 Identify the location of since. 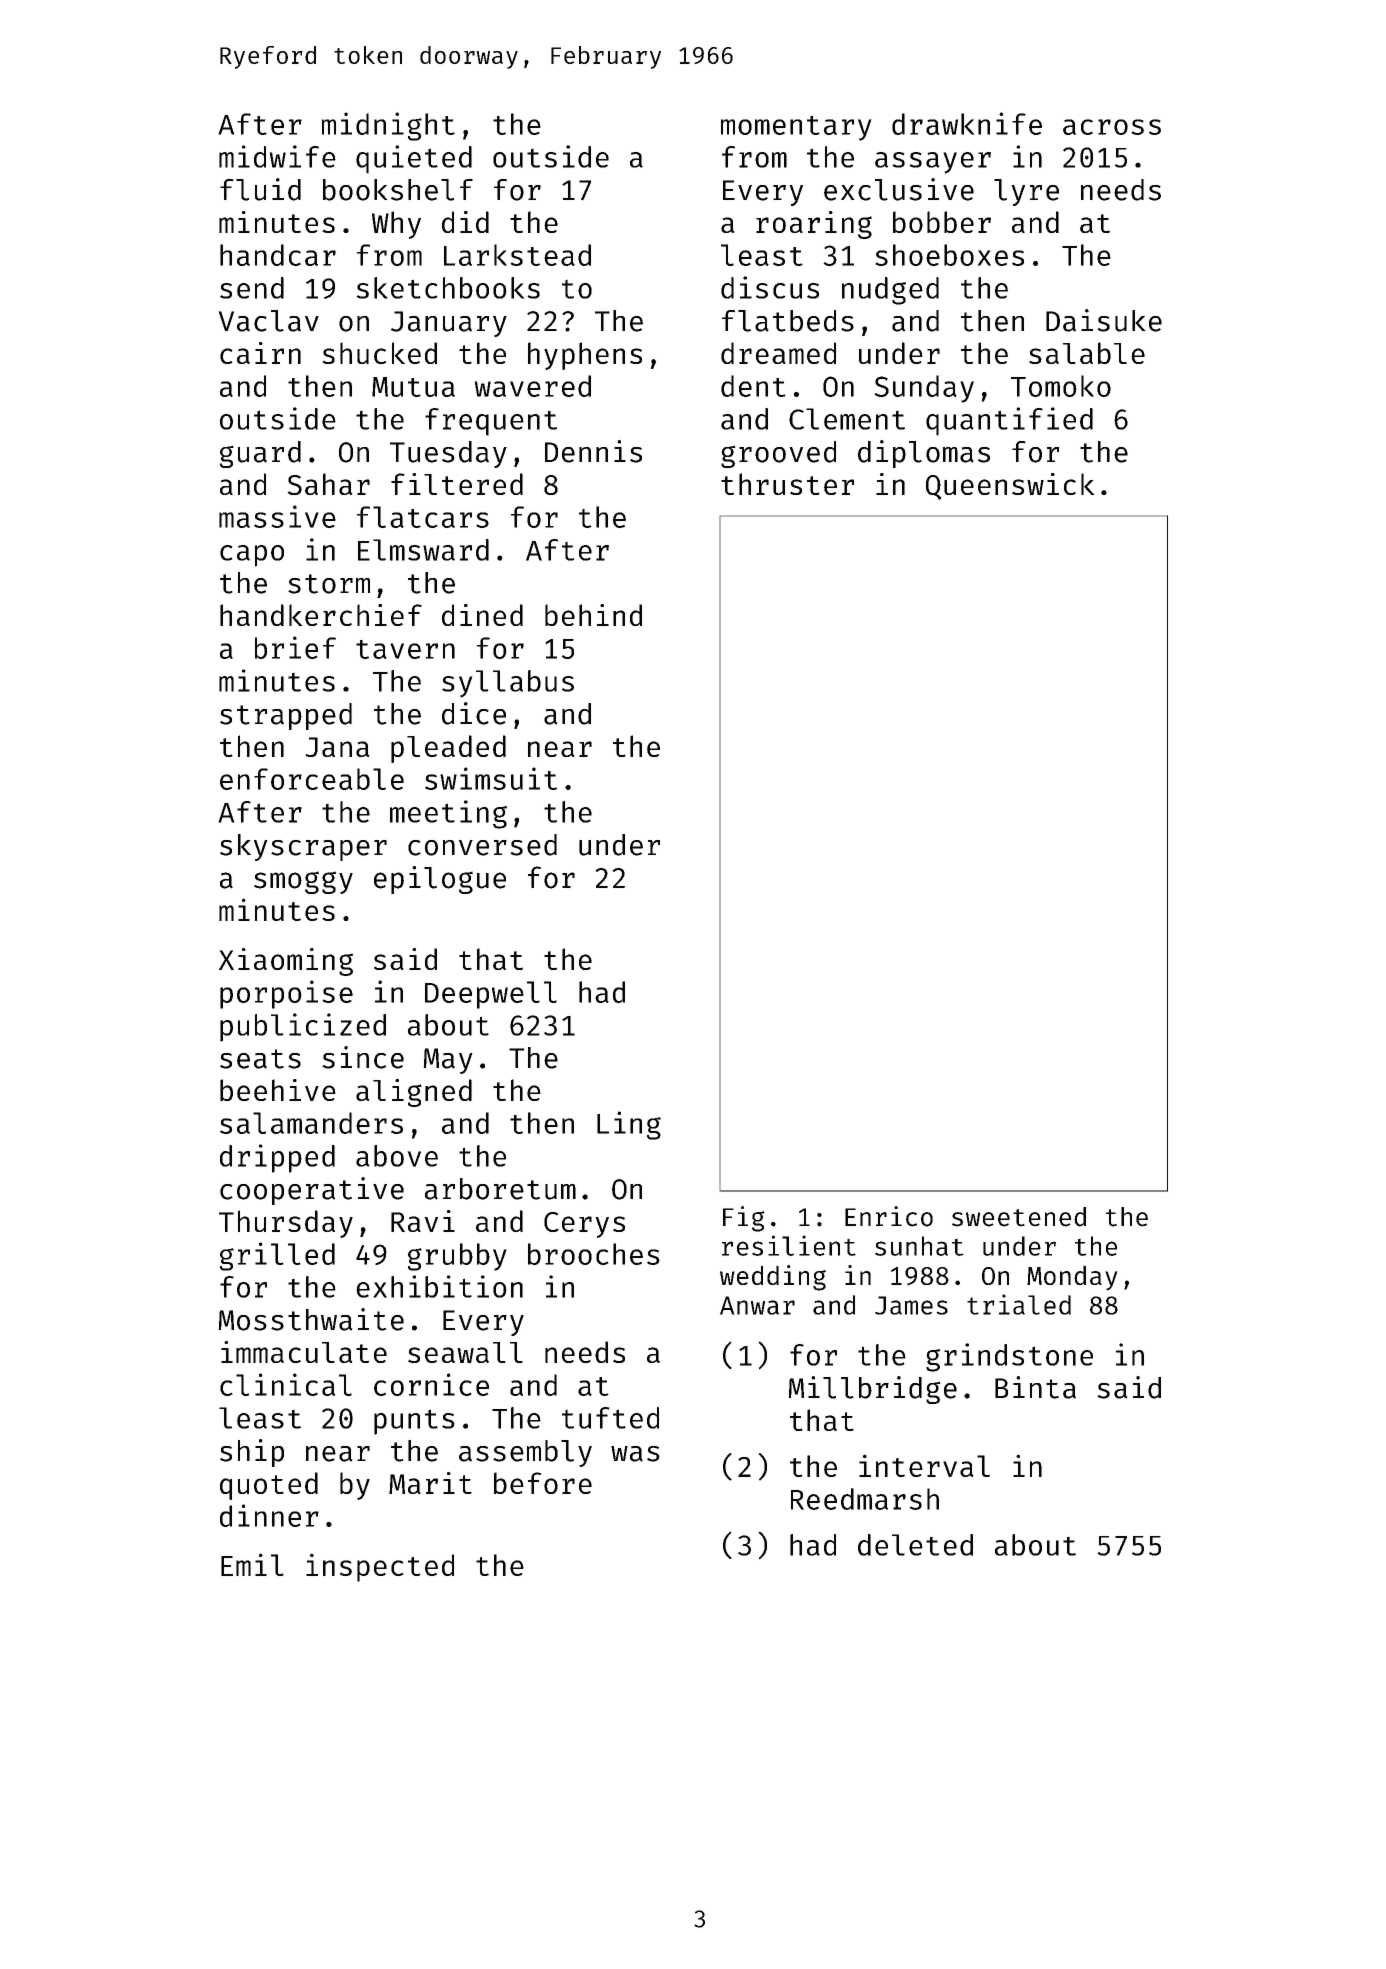
(363, 1057).
